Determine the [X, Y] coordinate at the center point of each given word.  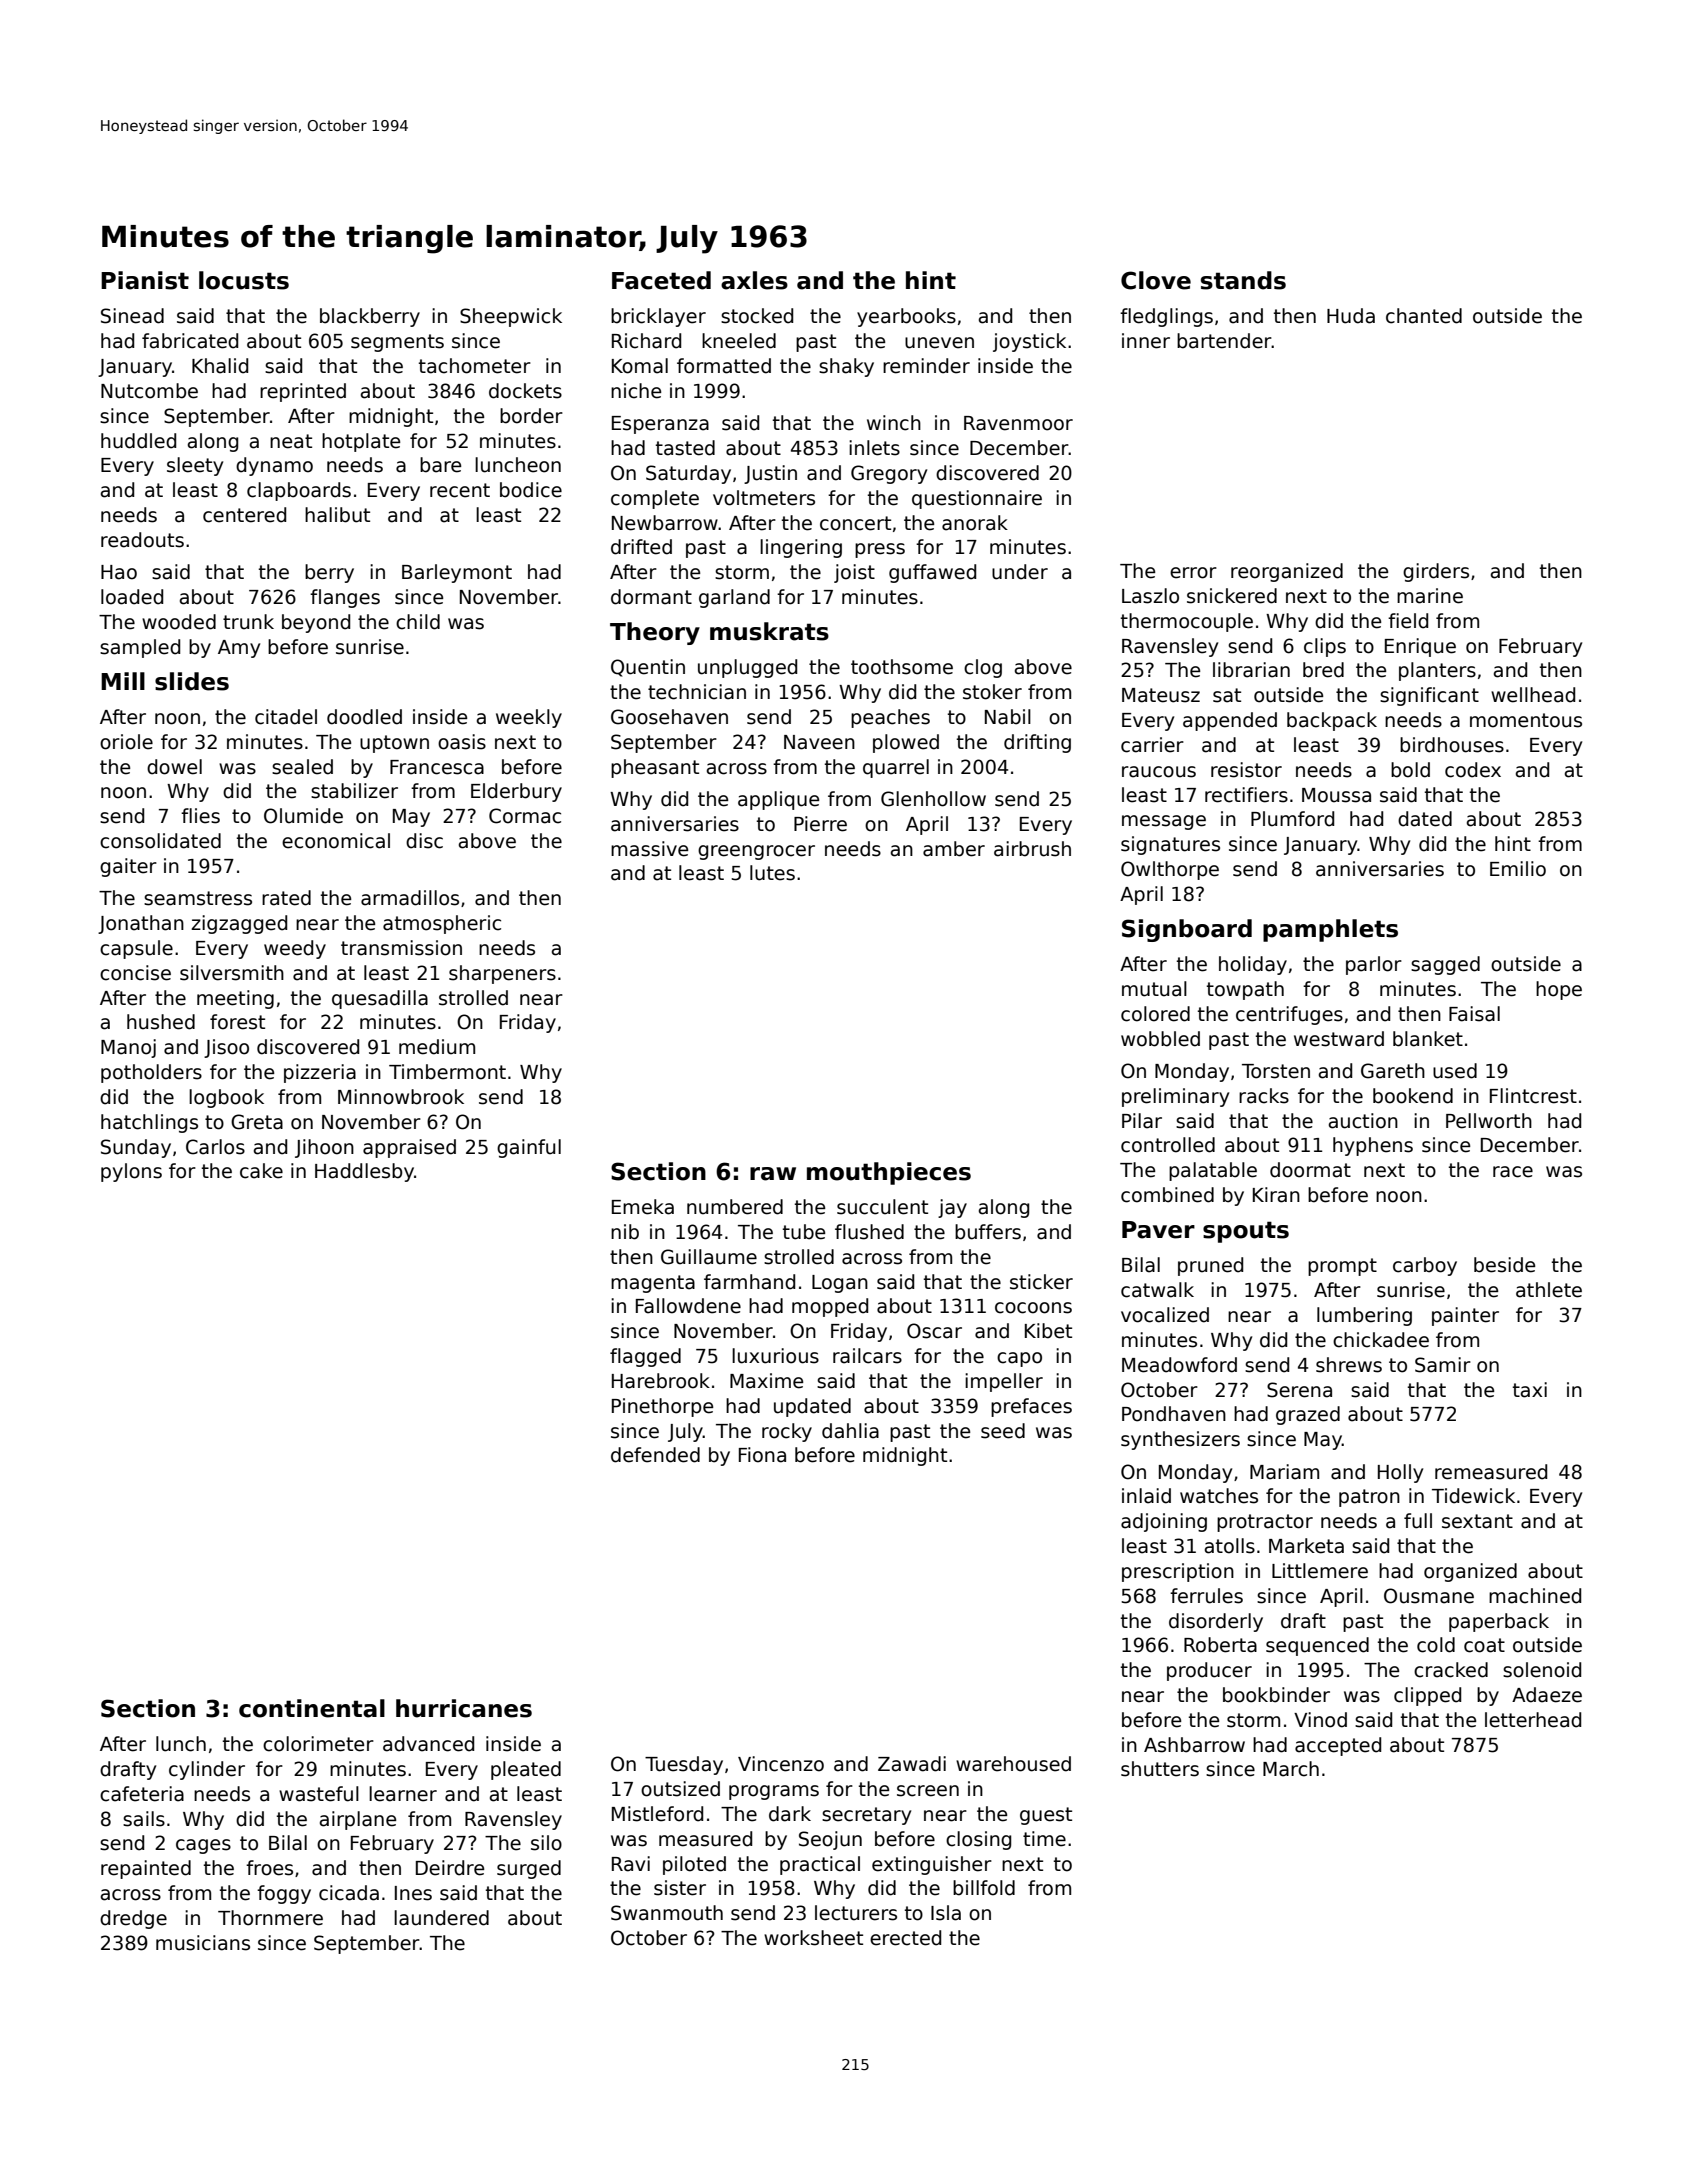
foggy [284, 1894]
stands [1243, 280]
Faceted [661, 280]
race [1513, 1172]
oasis [462, 742]
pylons [131, 1172]
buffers [988, 1232]
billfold [984, 1888]
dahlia [850, 1431]
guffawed [932, 573]
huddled [138, 441]
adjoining [1164, 1522]
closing [978, 1840]
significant [1429, 696]
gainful [529, 1148]
